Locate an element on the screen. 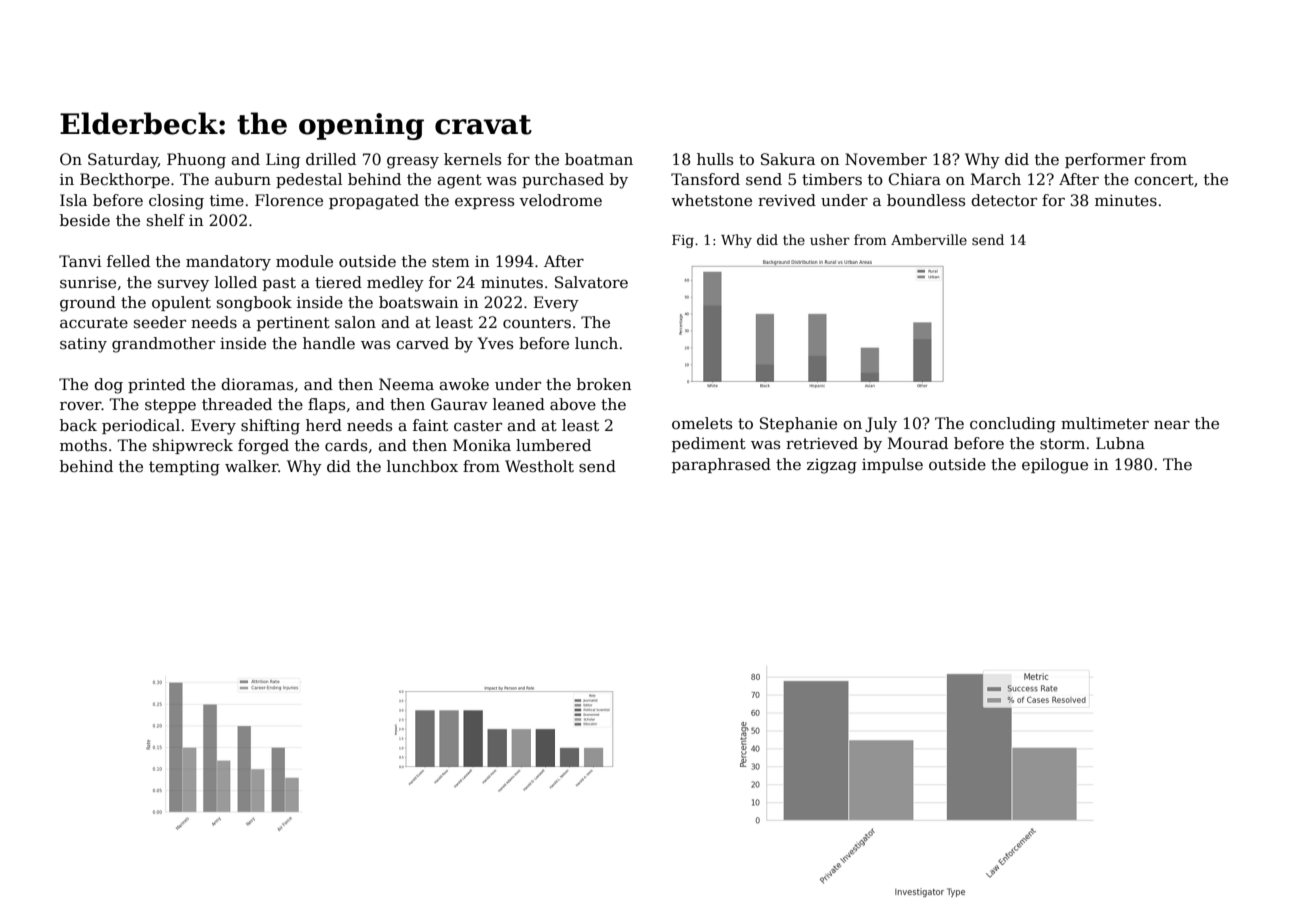 Image resolution: width=1308 pixels, height=924 pixels. tempting is located at coordinates (184, 468).
